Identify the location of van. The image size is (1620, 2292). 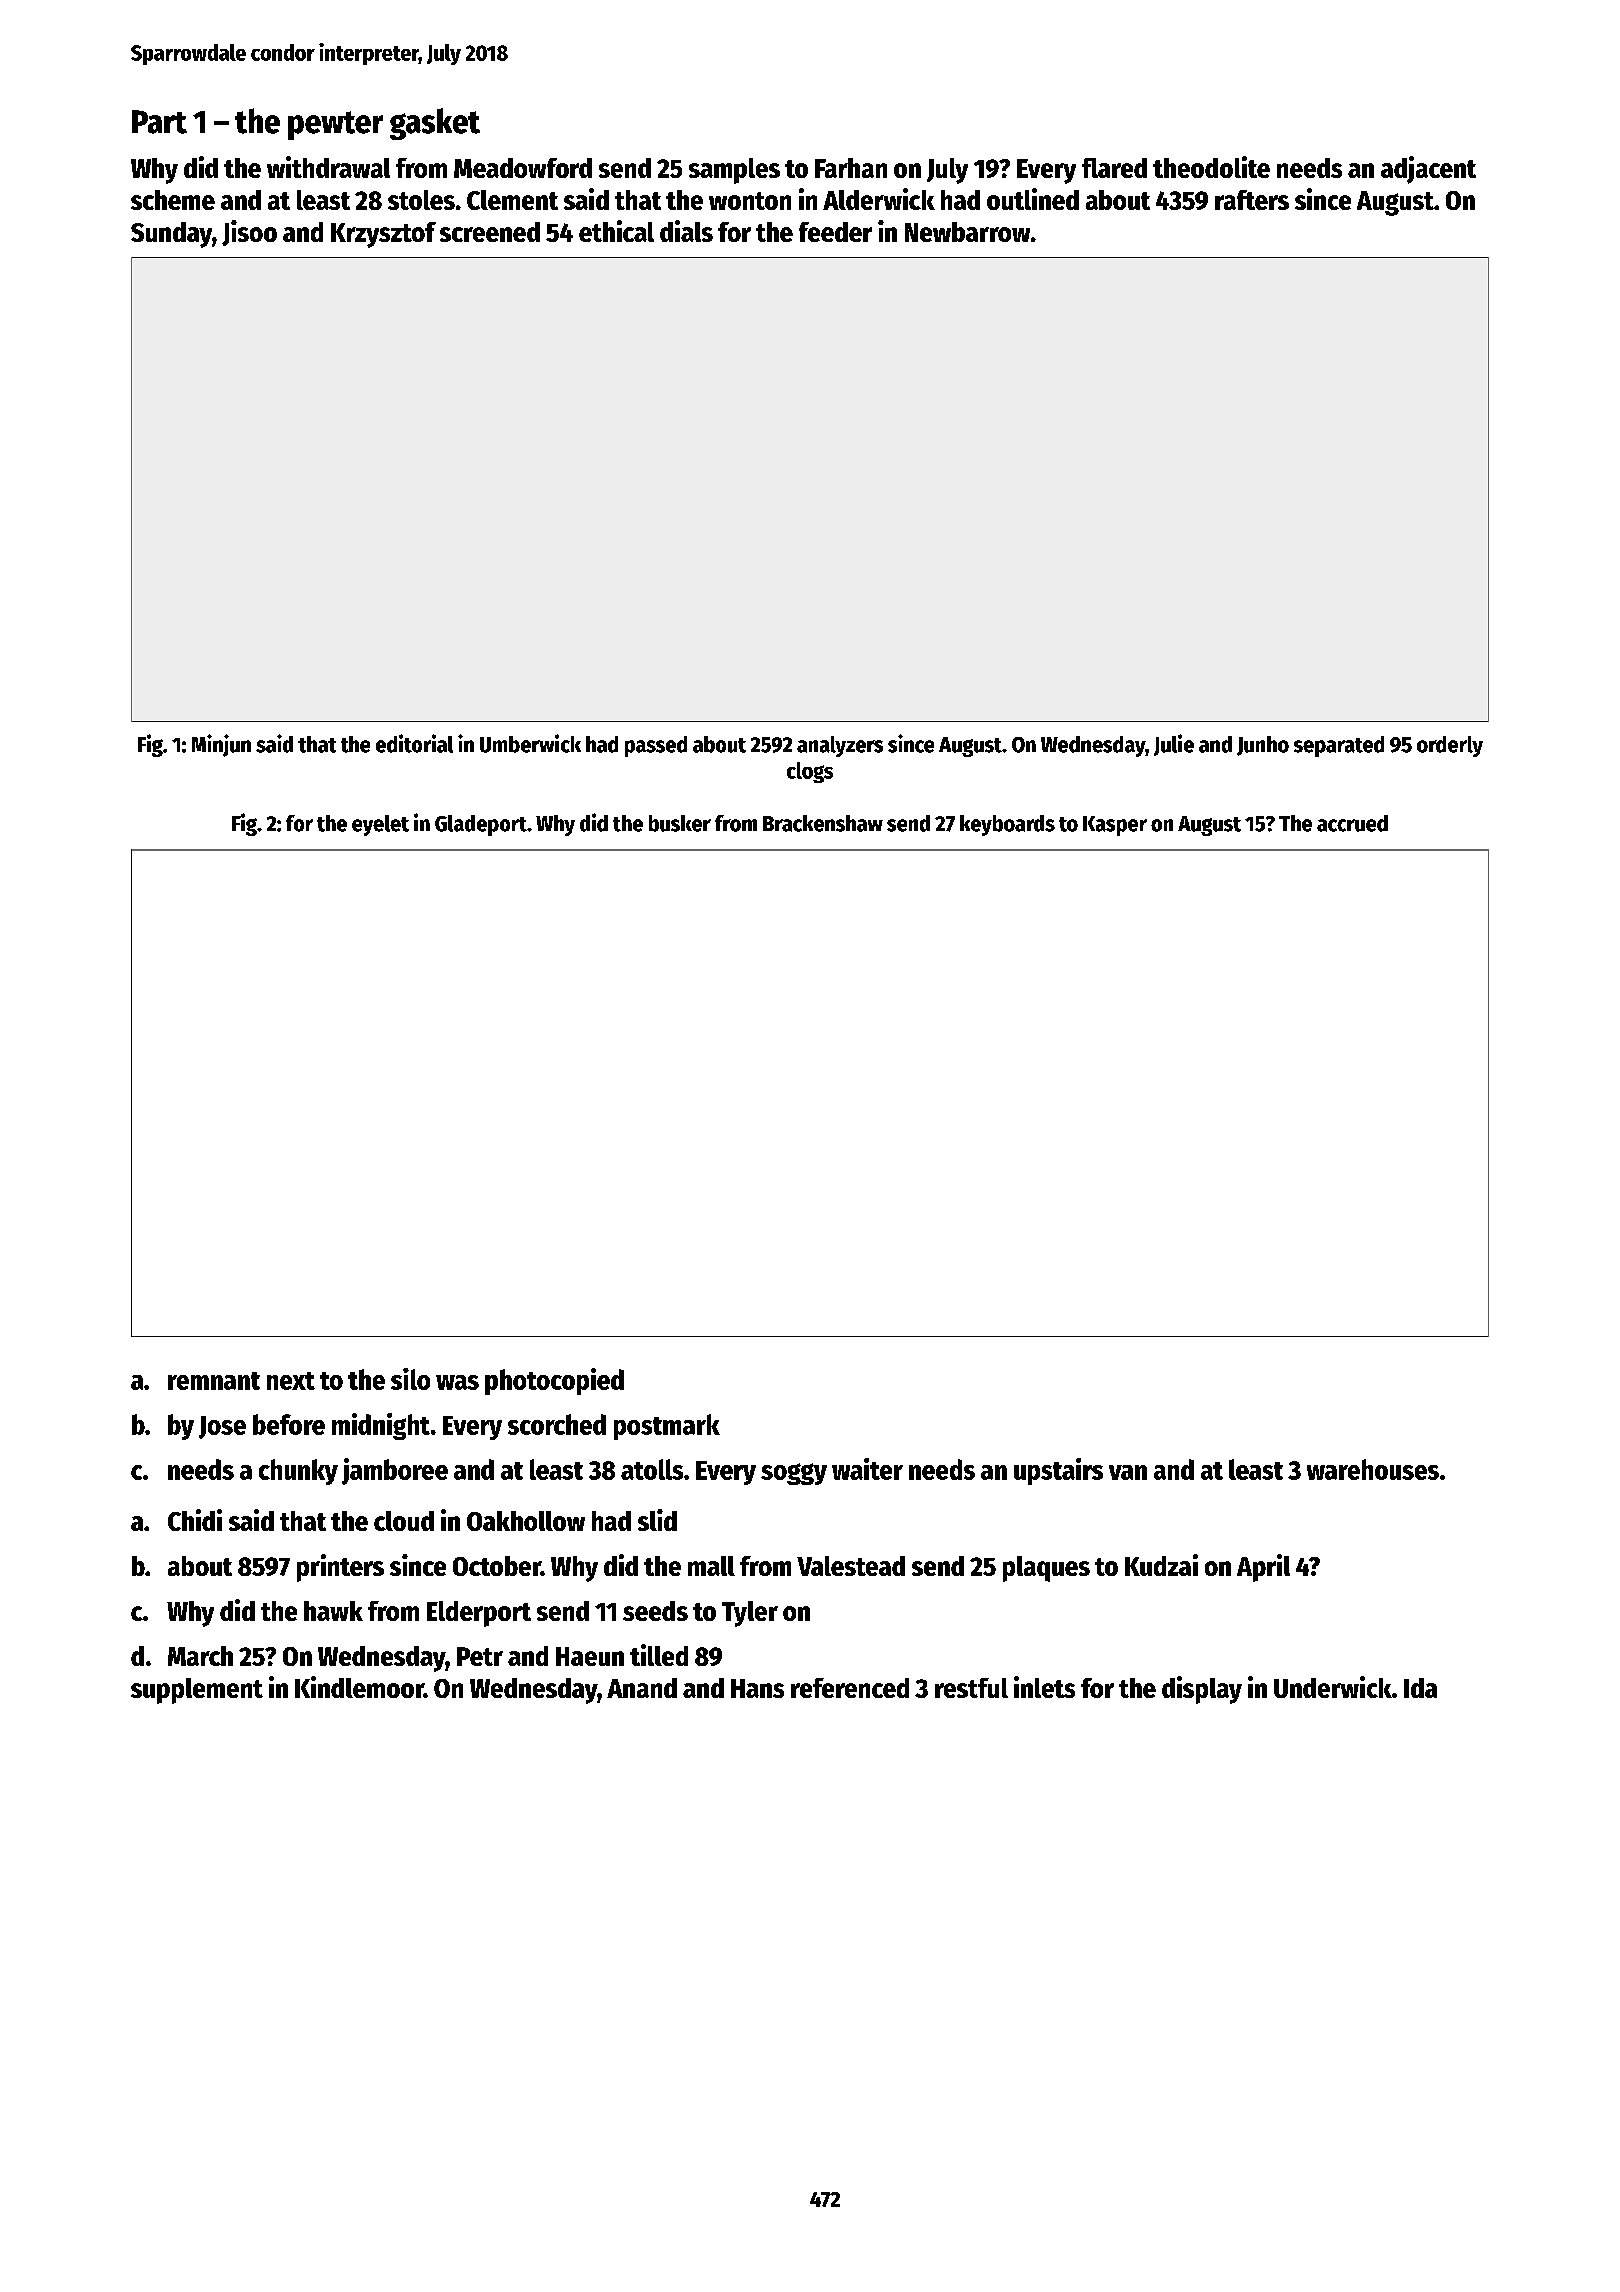
(1128, 1472).
